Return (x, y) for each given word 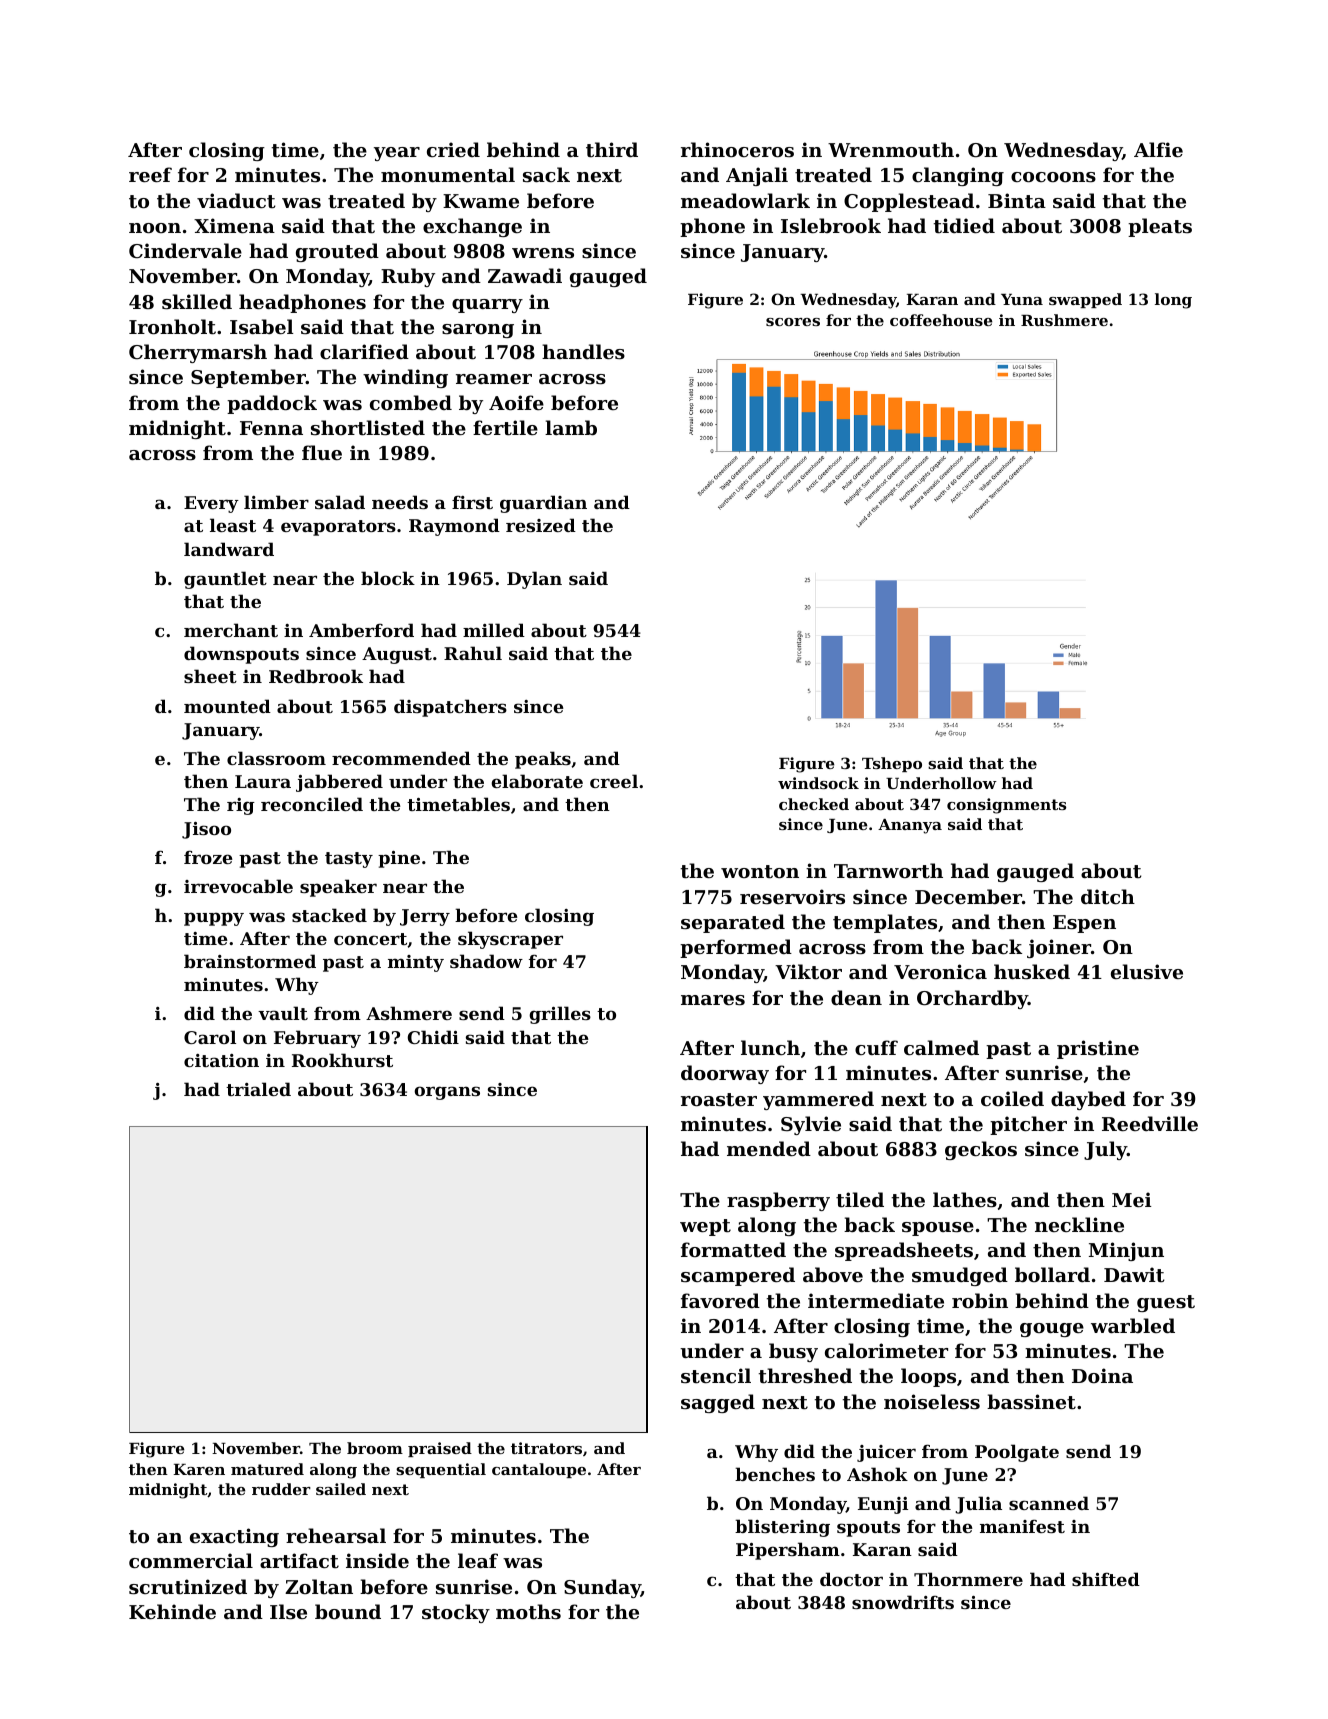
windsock (818, 783)
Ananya (910, 826)
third (612, 150)
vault (283, 1013)
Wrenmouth (891, 149)
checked (814, 804)
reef (150, 174)
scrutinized (188, 1587)
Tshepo (892, 764)
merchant (231, 630)
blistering (782, 1528)
